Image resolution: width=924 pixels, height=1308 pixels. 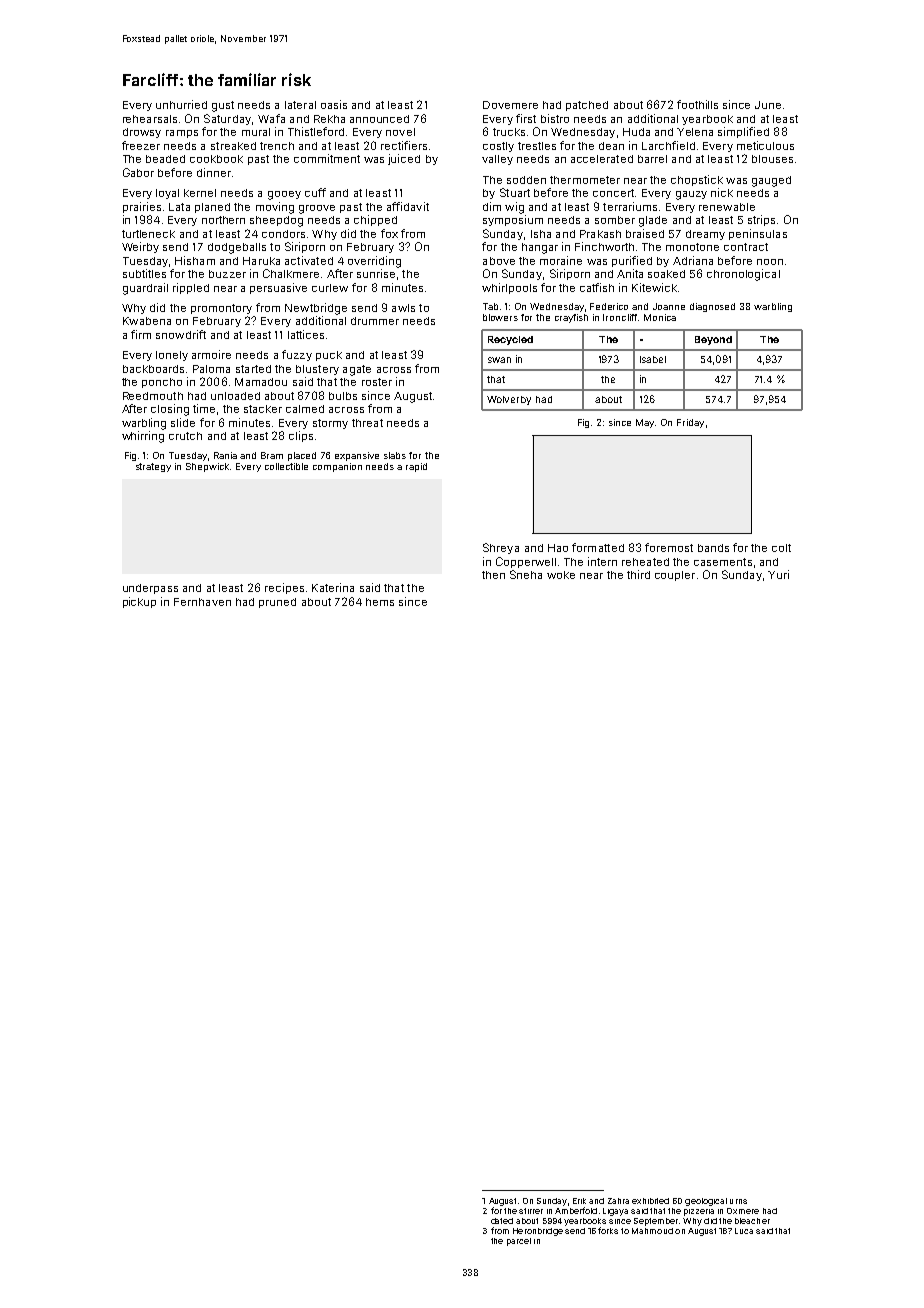 I want to click on pickup, so click(x=139, y=602).
